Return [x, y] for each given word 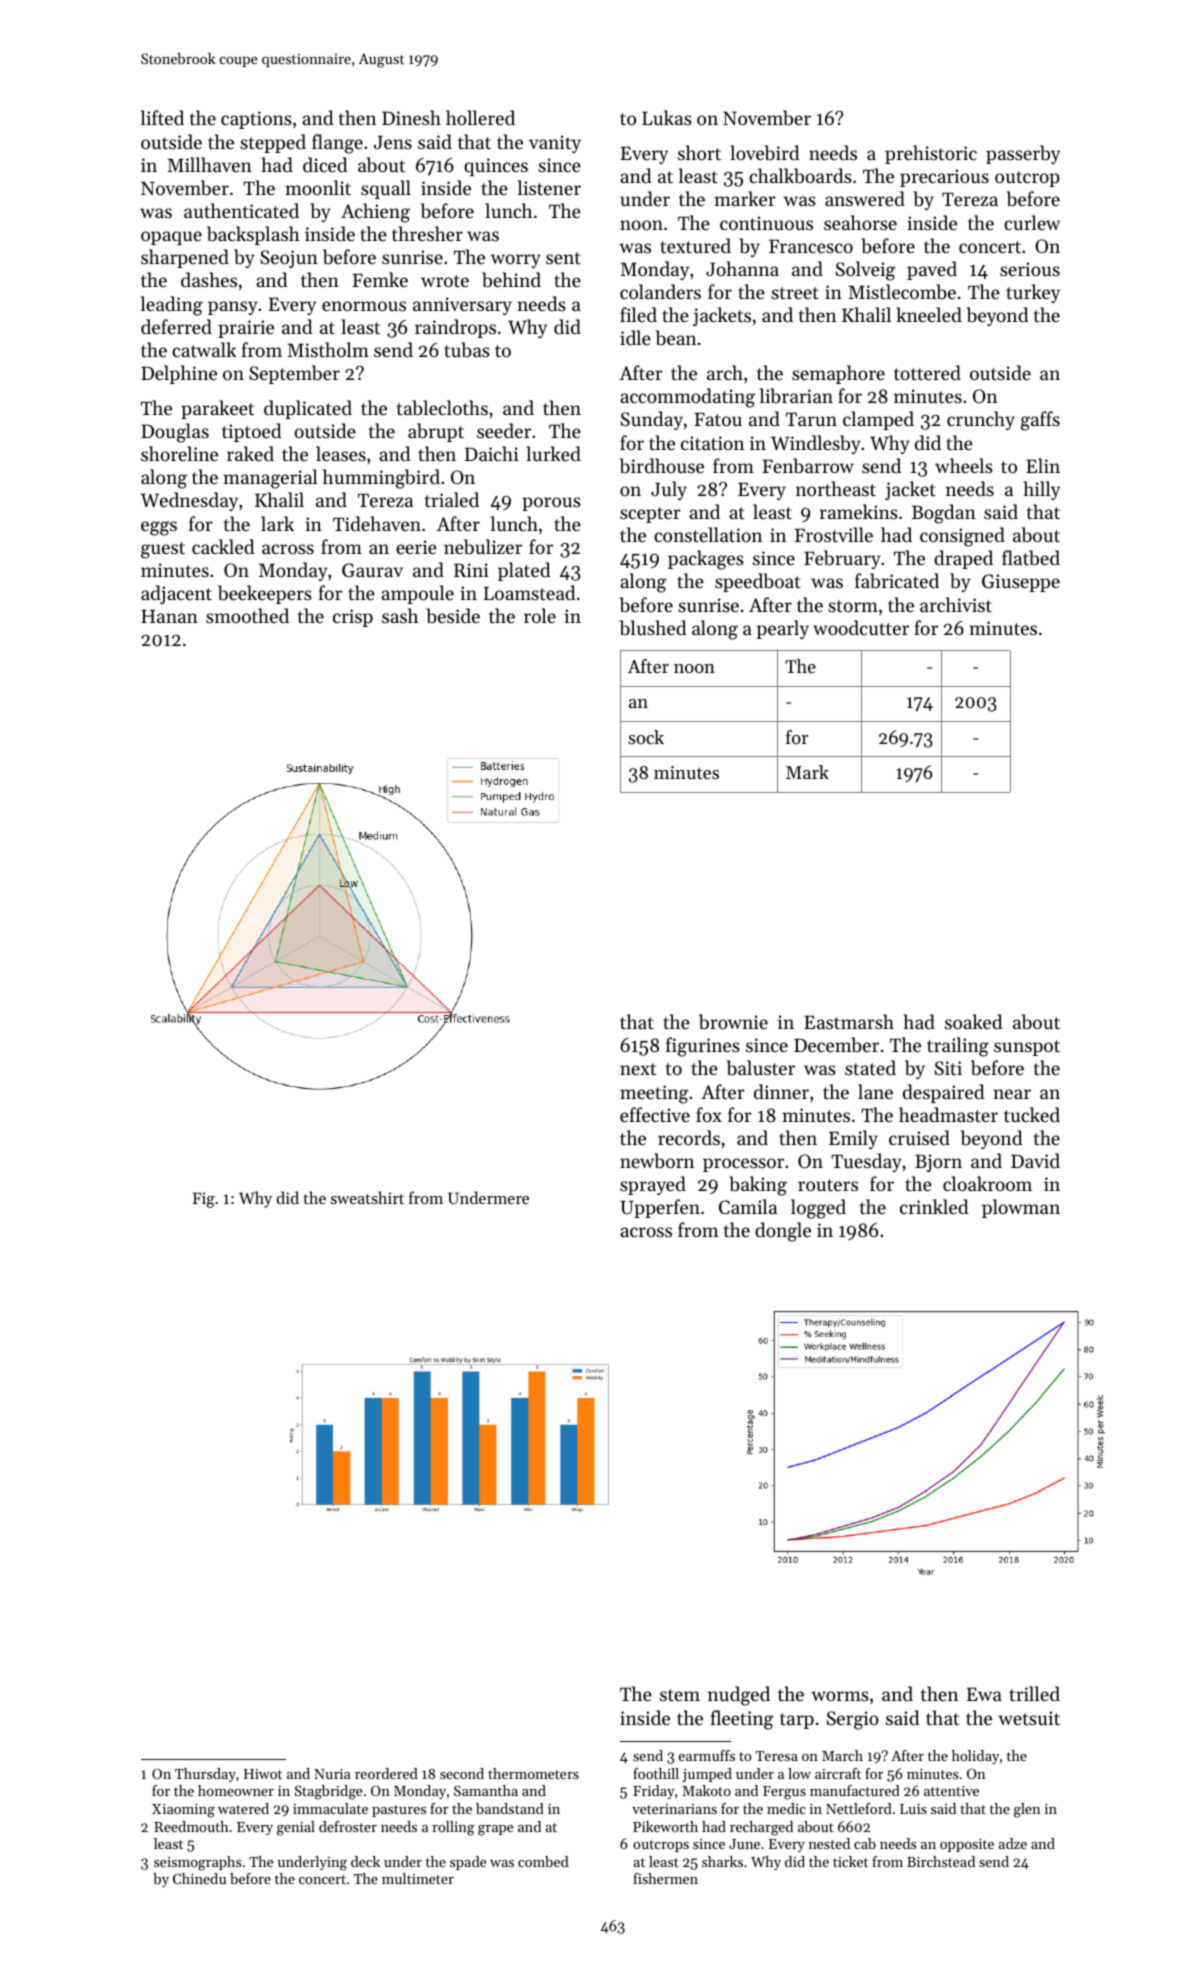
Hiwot [263, 1774]
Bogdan [944, 514]
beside [453, 615]
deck [365, 1861]
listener [549, 187]
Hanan [169, 616]
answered [865, 198]
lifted [162, 117]
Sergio [853, 1720]
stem [680, 1695]
